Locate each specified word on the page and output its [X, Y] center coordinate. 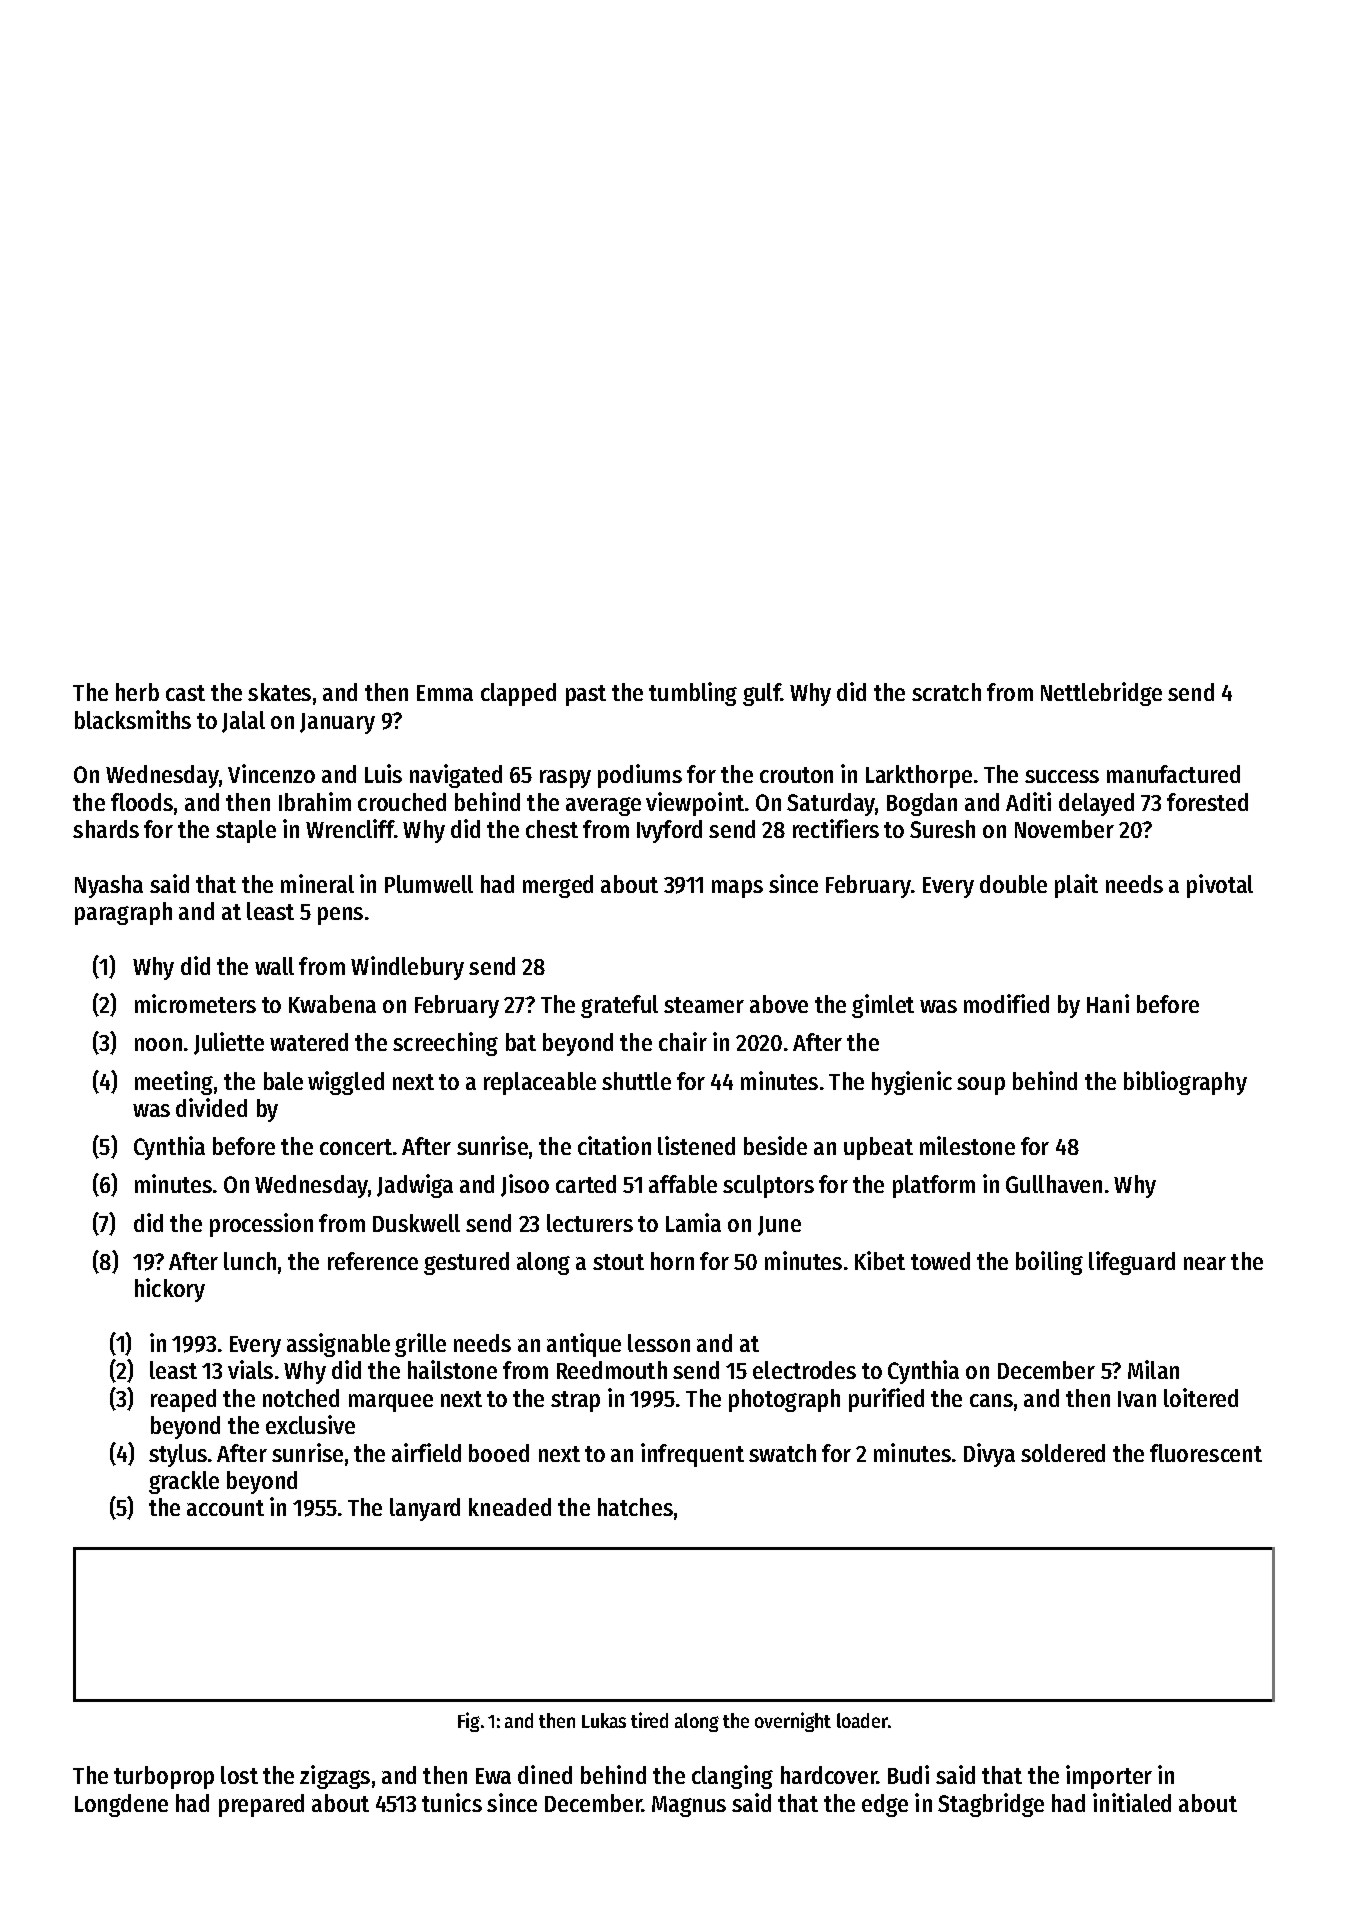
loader [862, 1720]
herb [137, 692]
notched [301, 1398]
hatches [635, 1507]
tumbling [693, 694]
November [1064, 829]
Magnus [689, 1806]
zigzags [335, 1777]
